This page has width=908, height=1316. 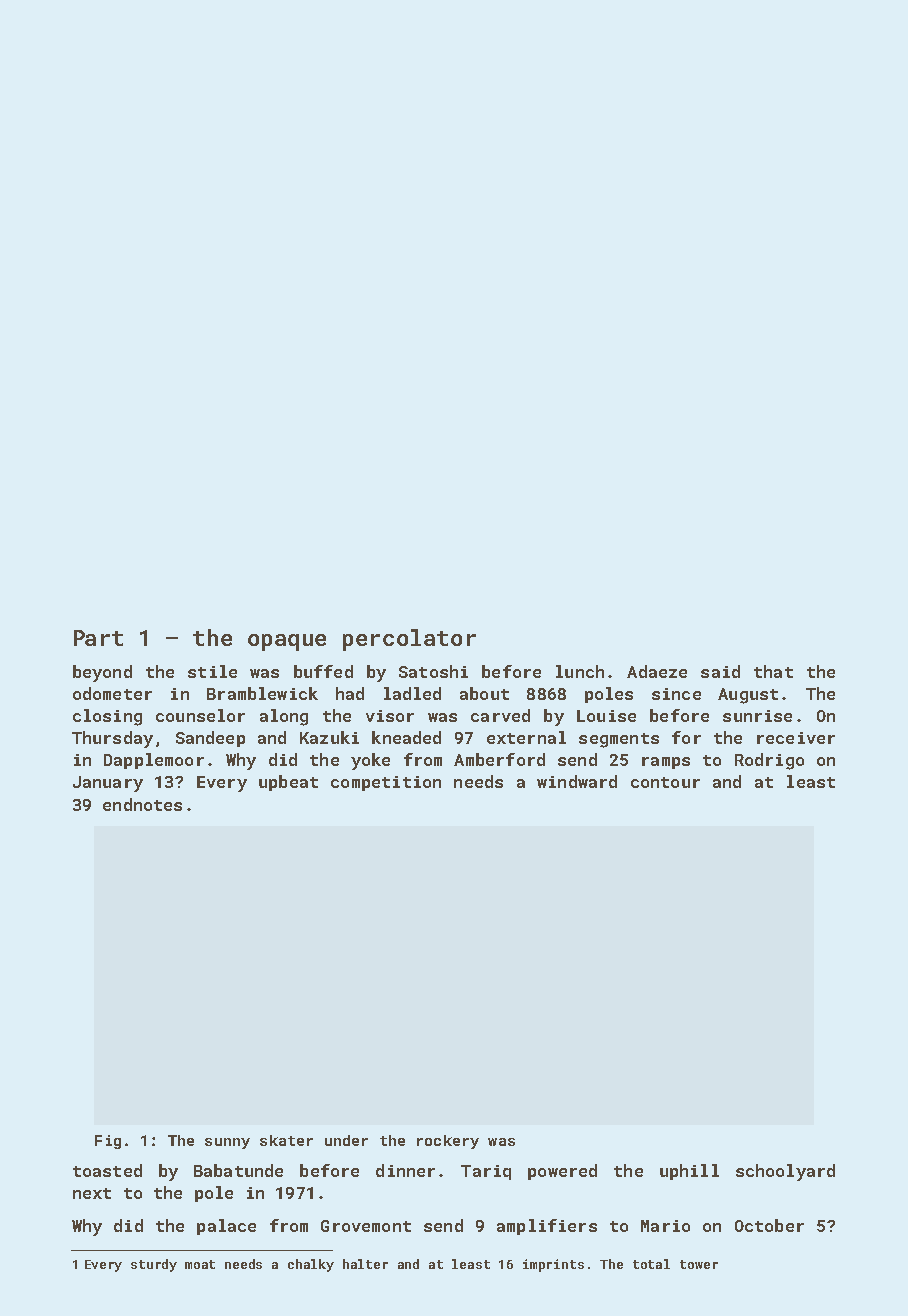 I want to click on Bramblewick, so click(x=262, y=693).
